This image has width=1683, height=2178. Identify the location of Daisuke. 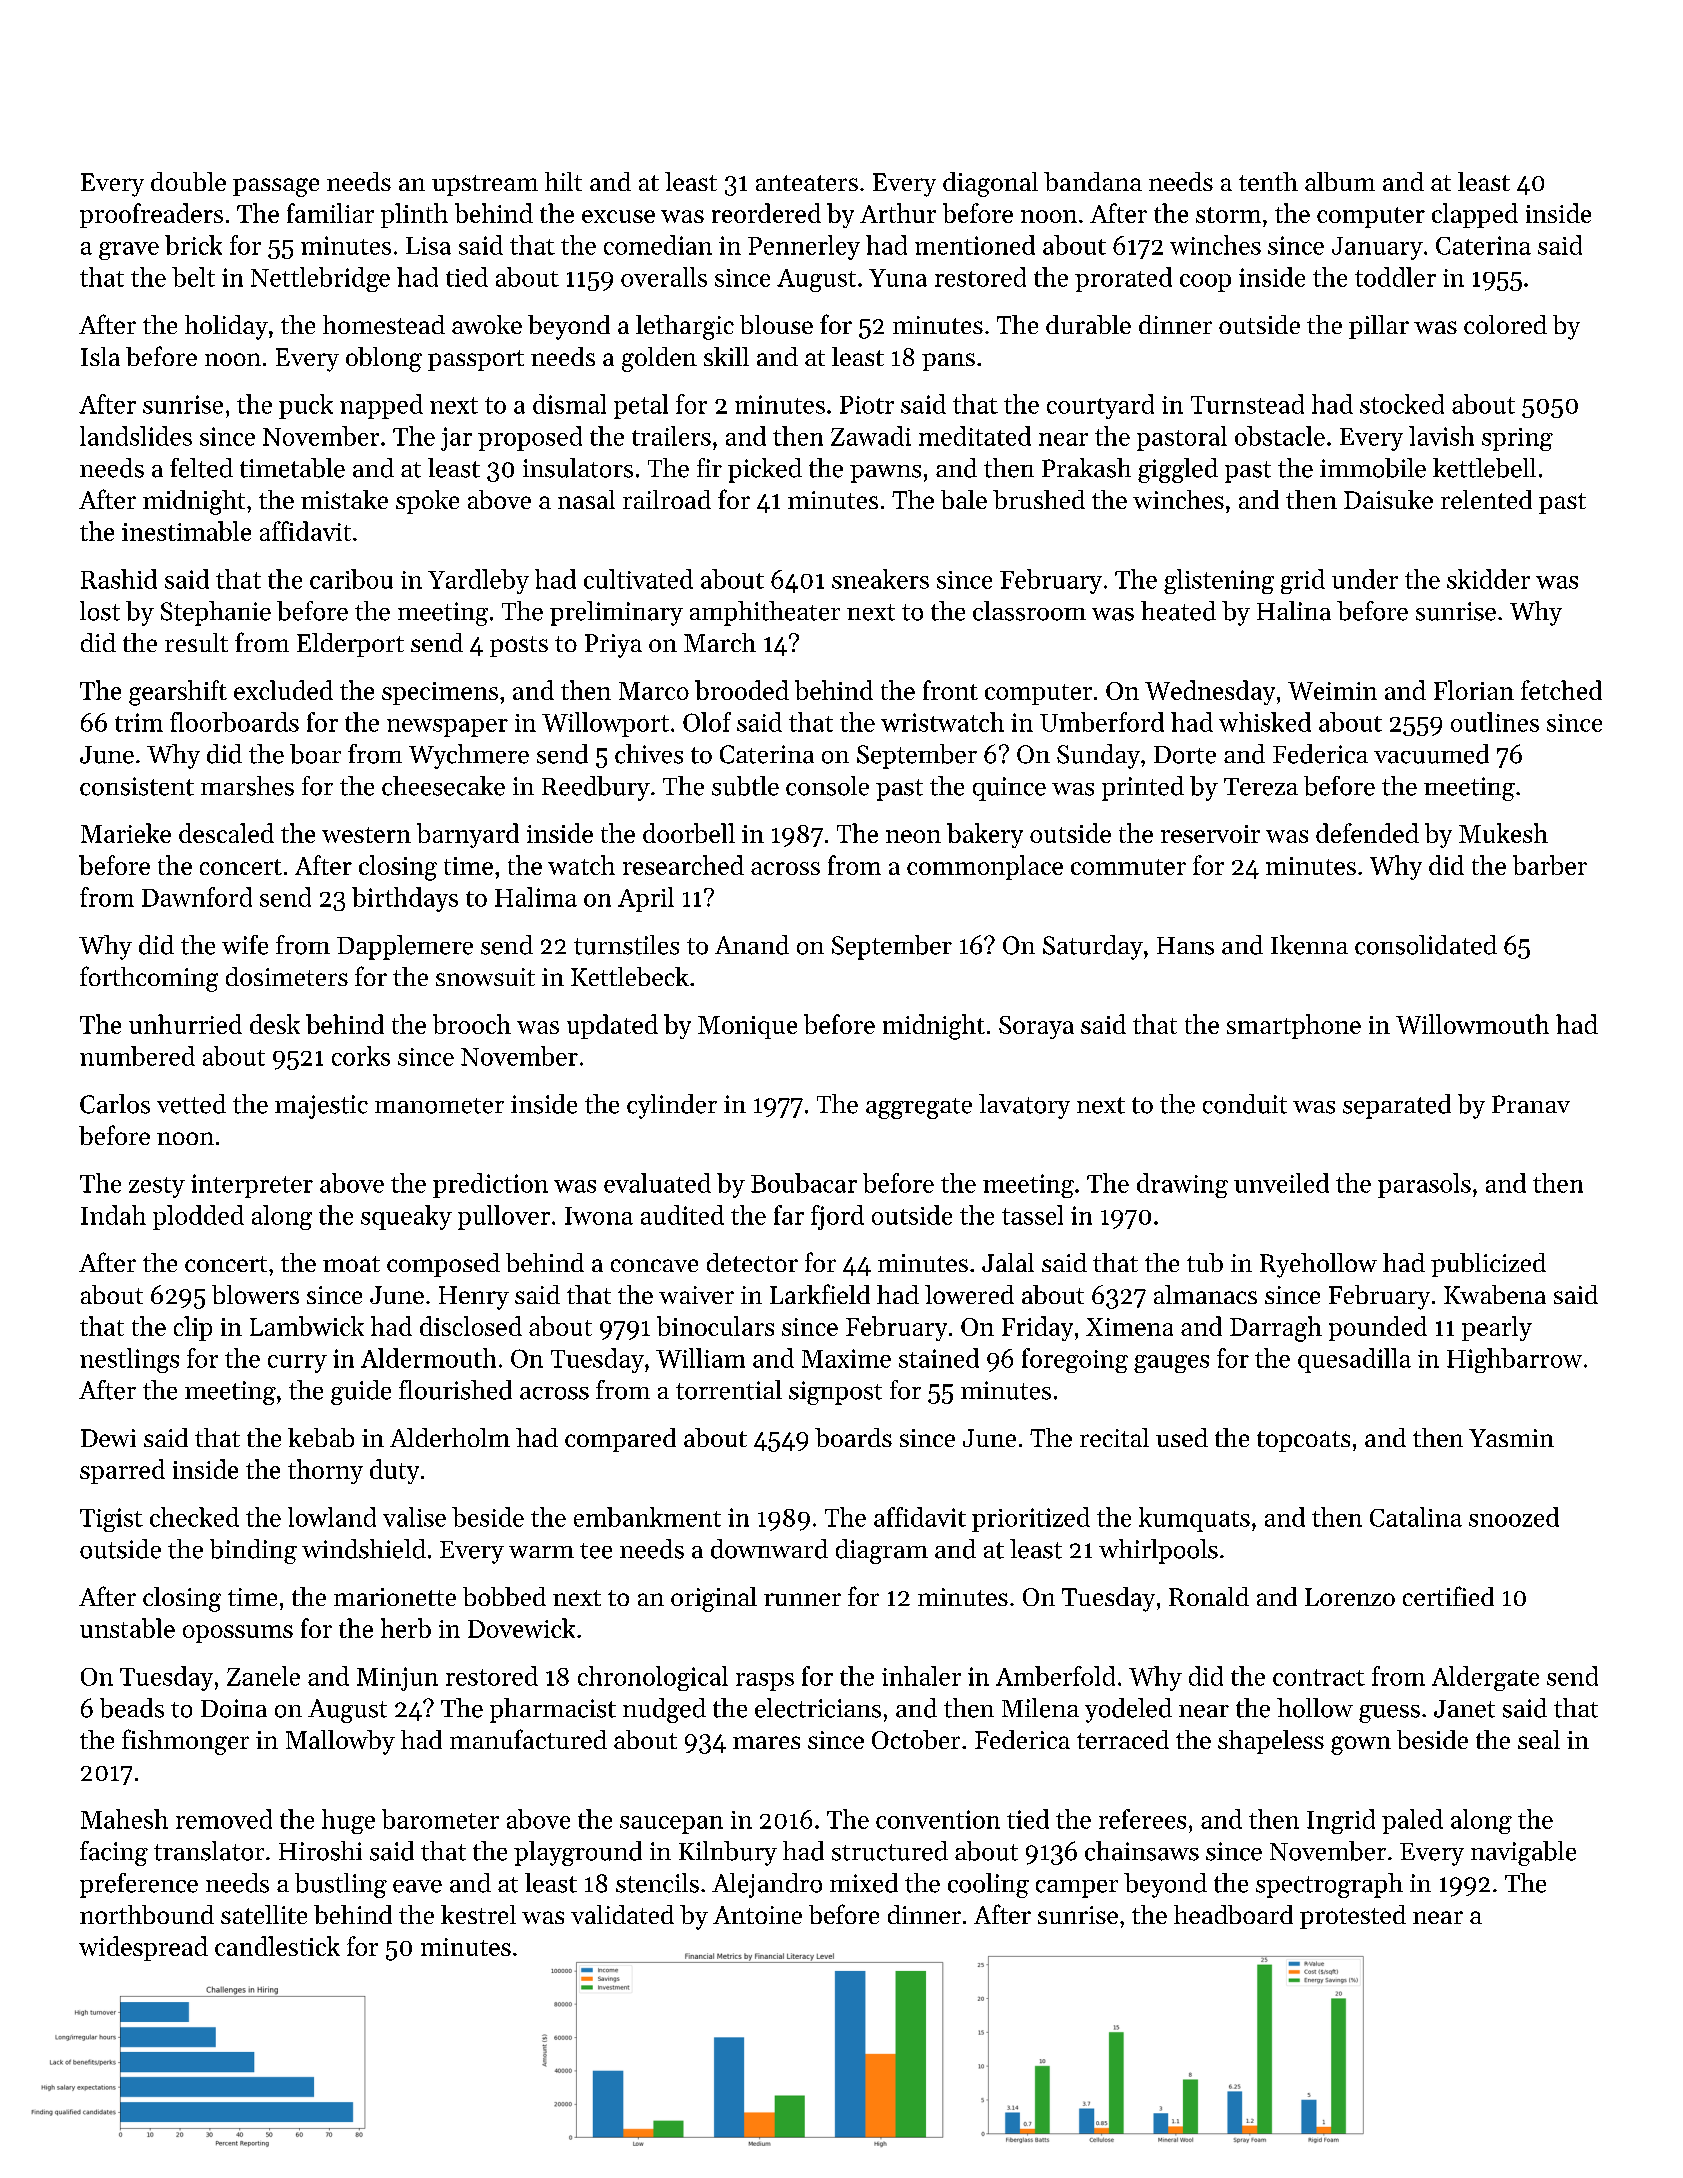
(1388, 499).
